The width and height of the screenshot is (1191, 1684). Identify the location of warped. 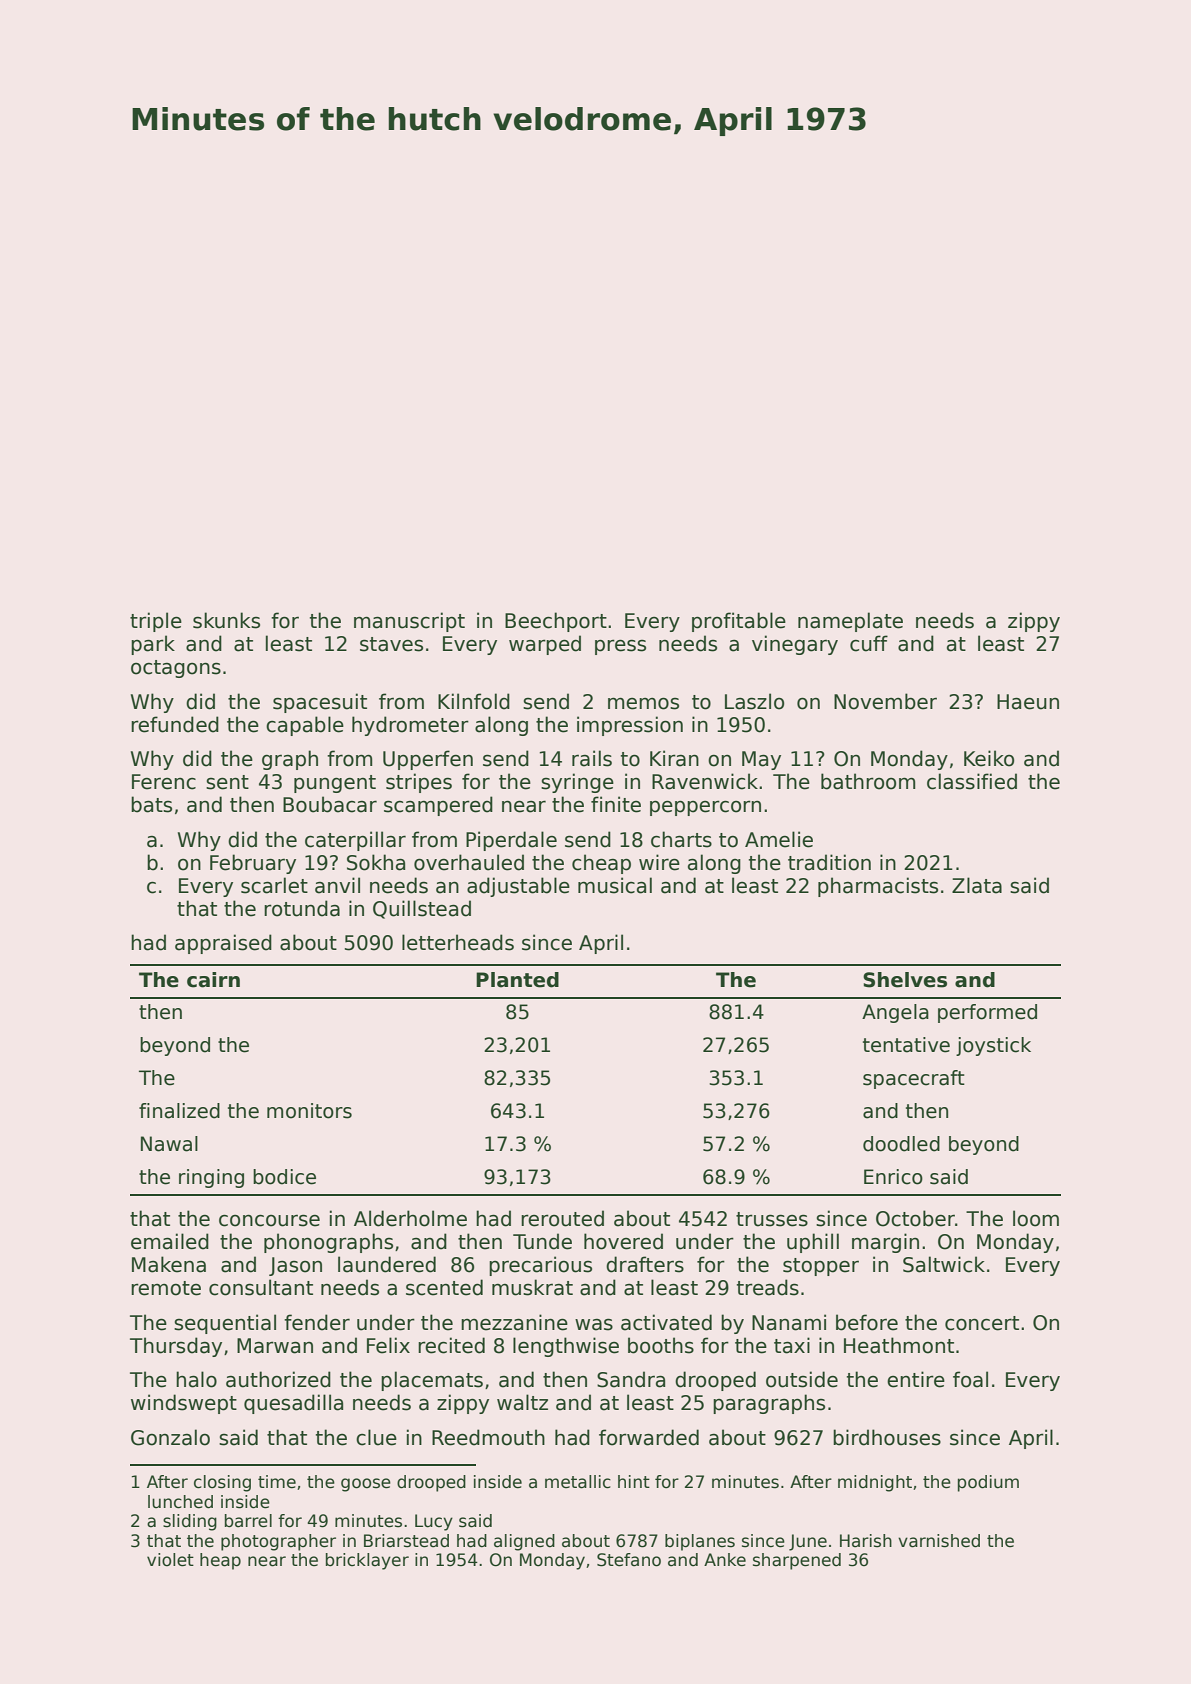
(545, 645).
